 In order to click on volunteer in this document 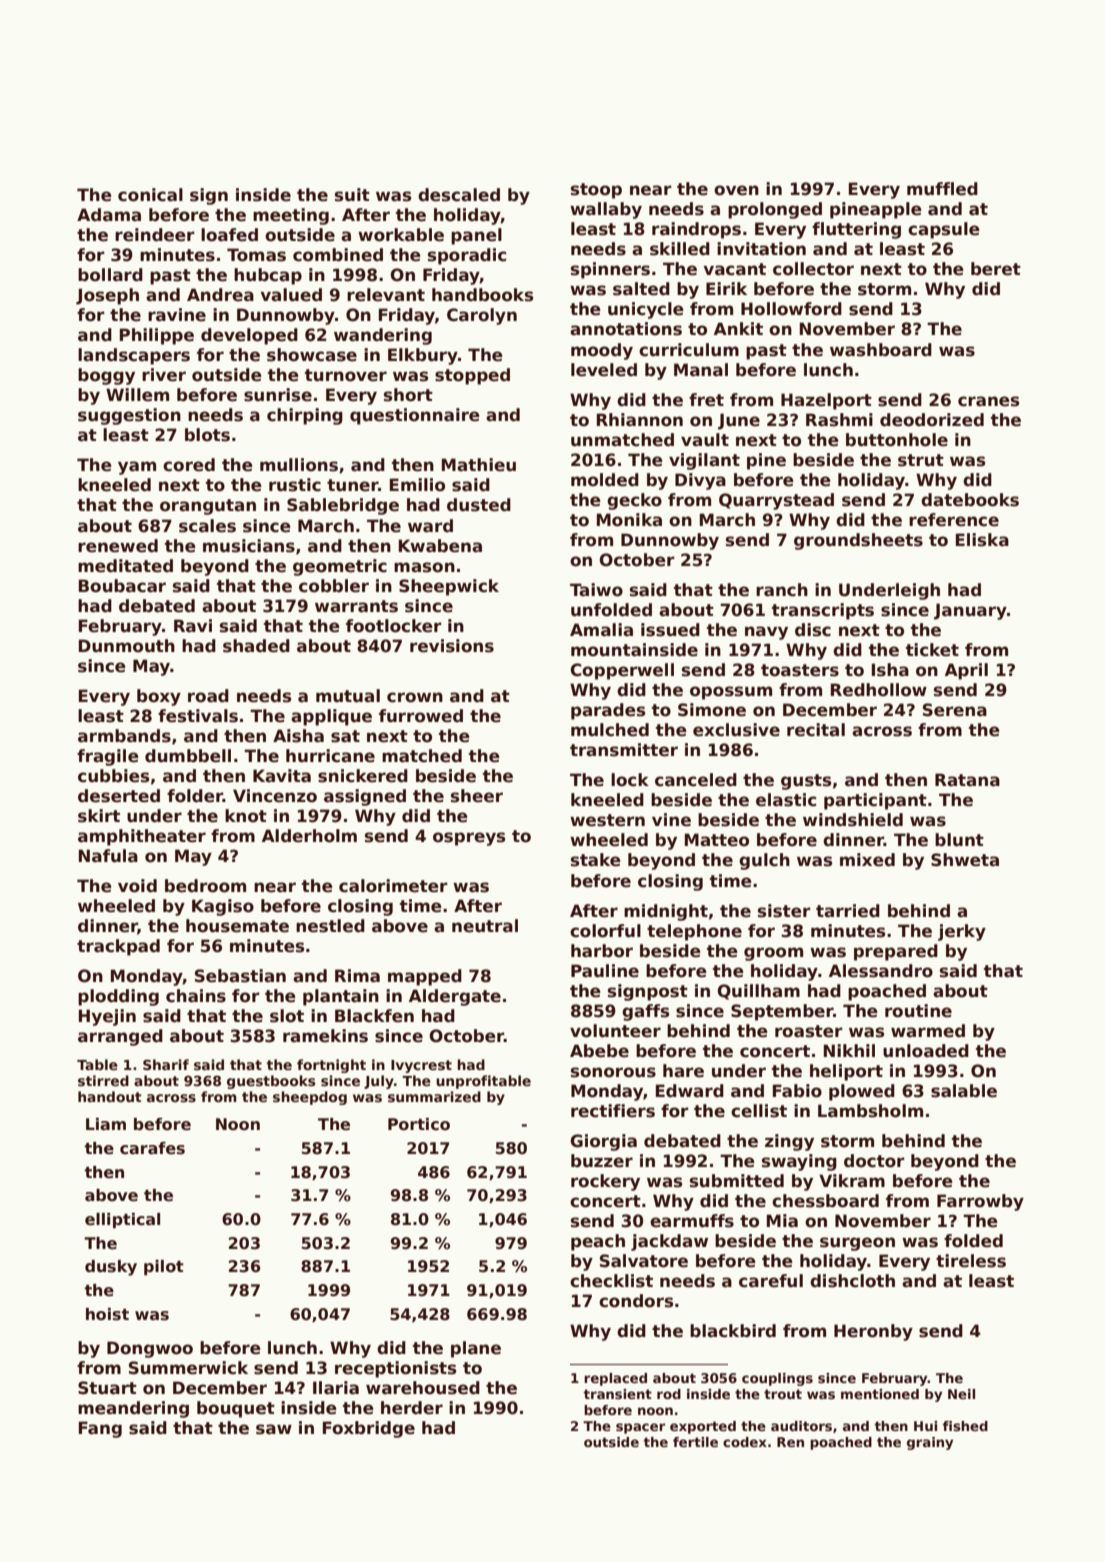, I will do `click(615, 1031)`.
